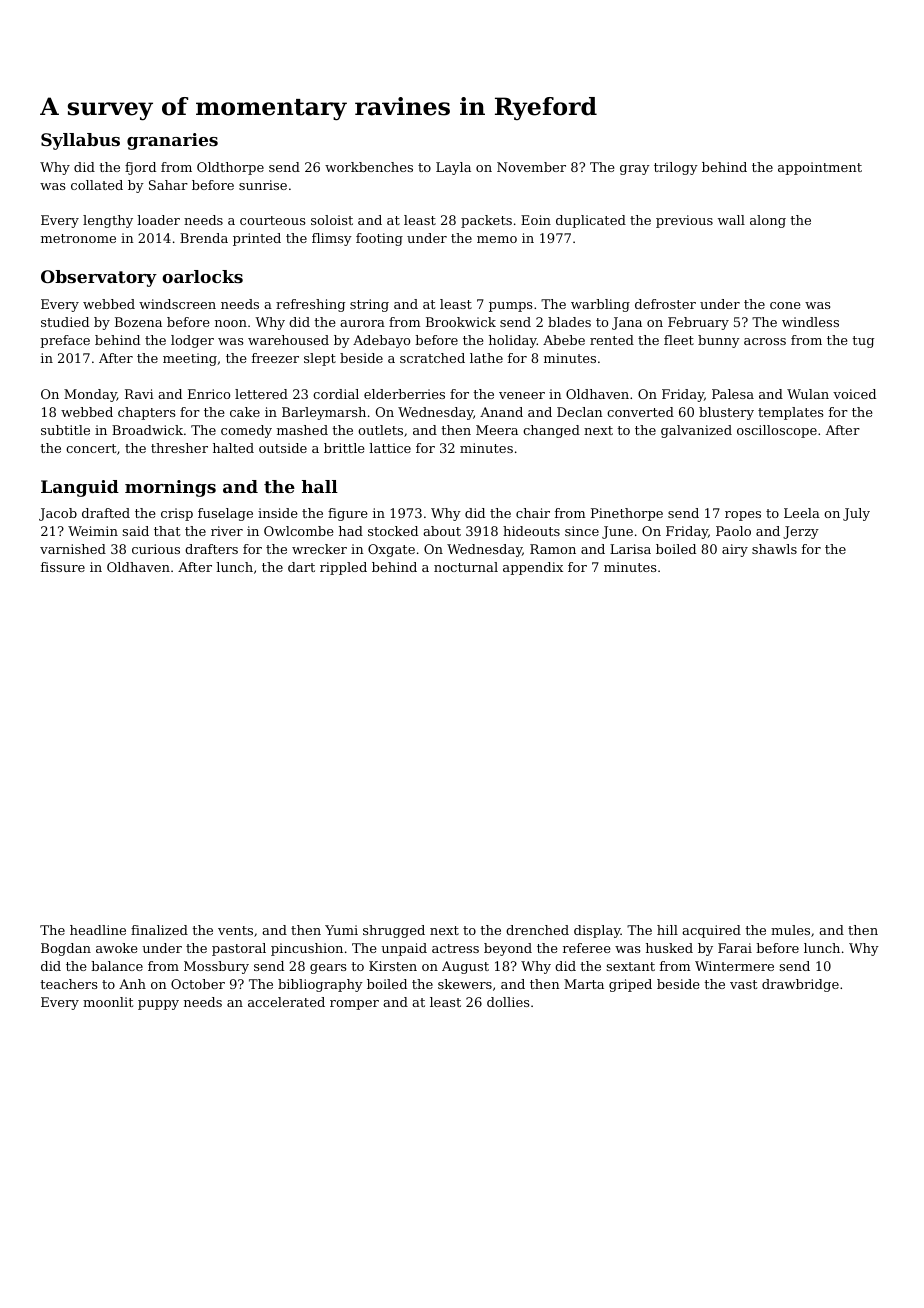  Describe the element at coordinates (156, 549) in the screenshot. I see `curious` at that location.
